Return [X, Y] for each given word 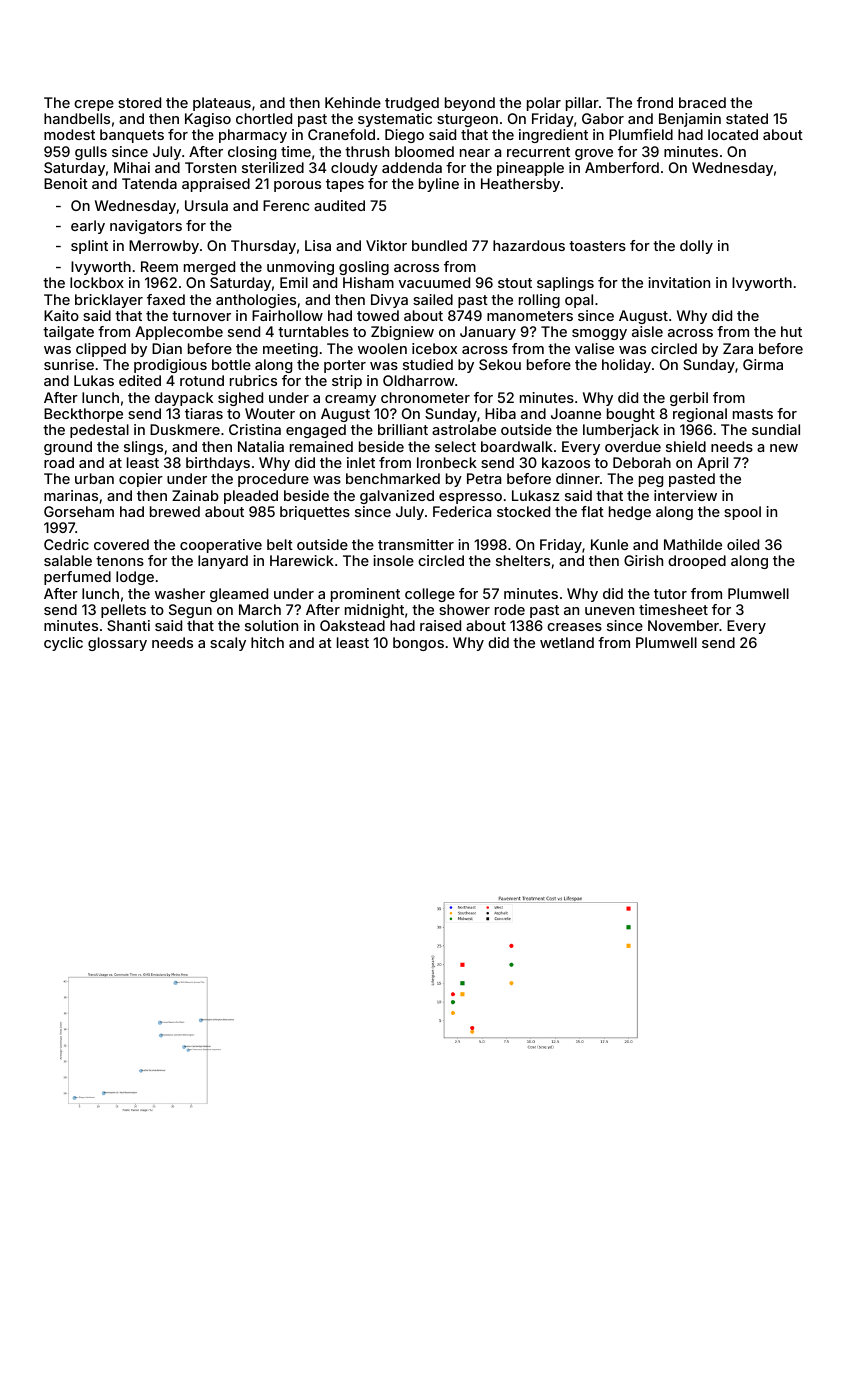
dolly [696, 247]
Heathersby [520, 185]
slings [143, 448]
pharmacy [253, 136]
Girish [643, 560]
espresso [470, 498]
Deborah [642, 462]
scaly [228, 644]
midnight [374, 611]
